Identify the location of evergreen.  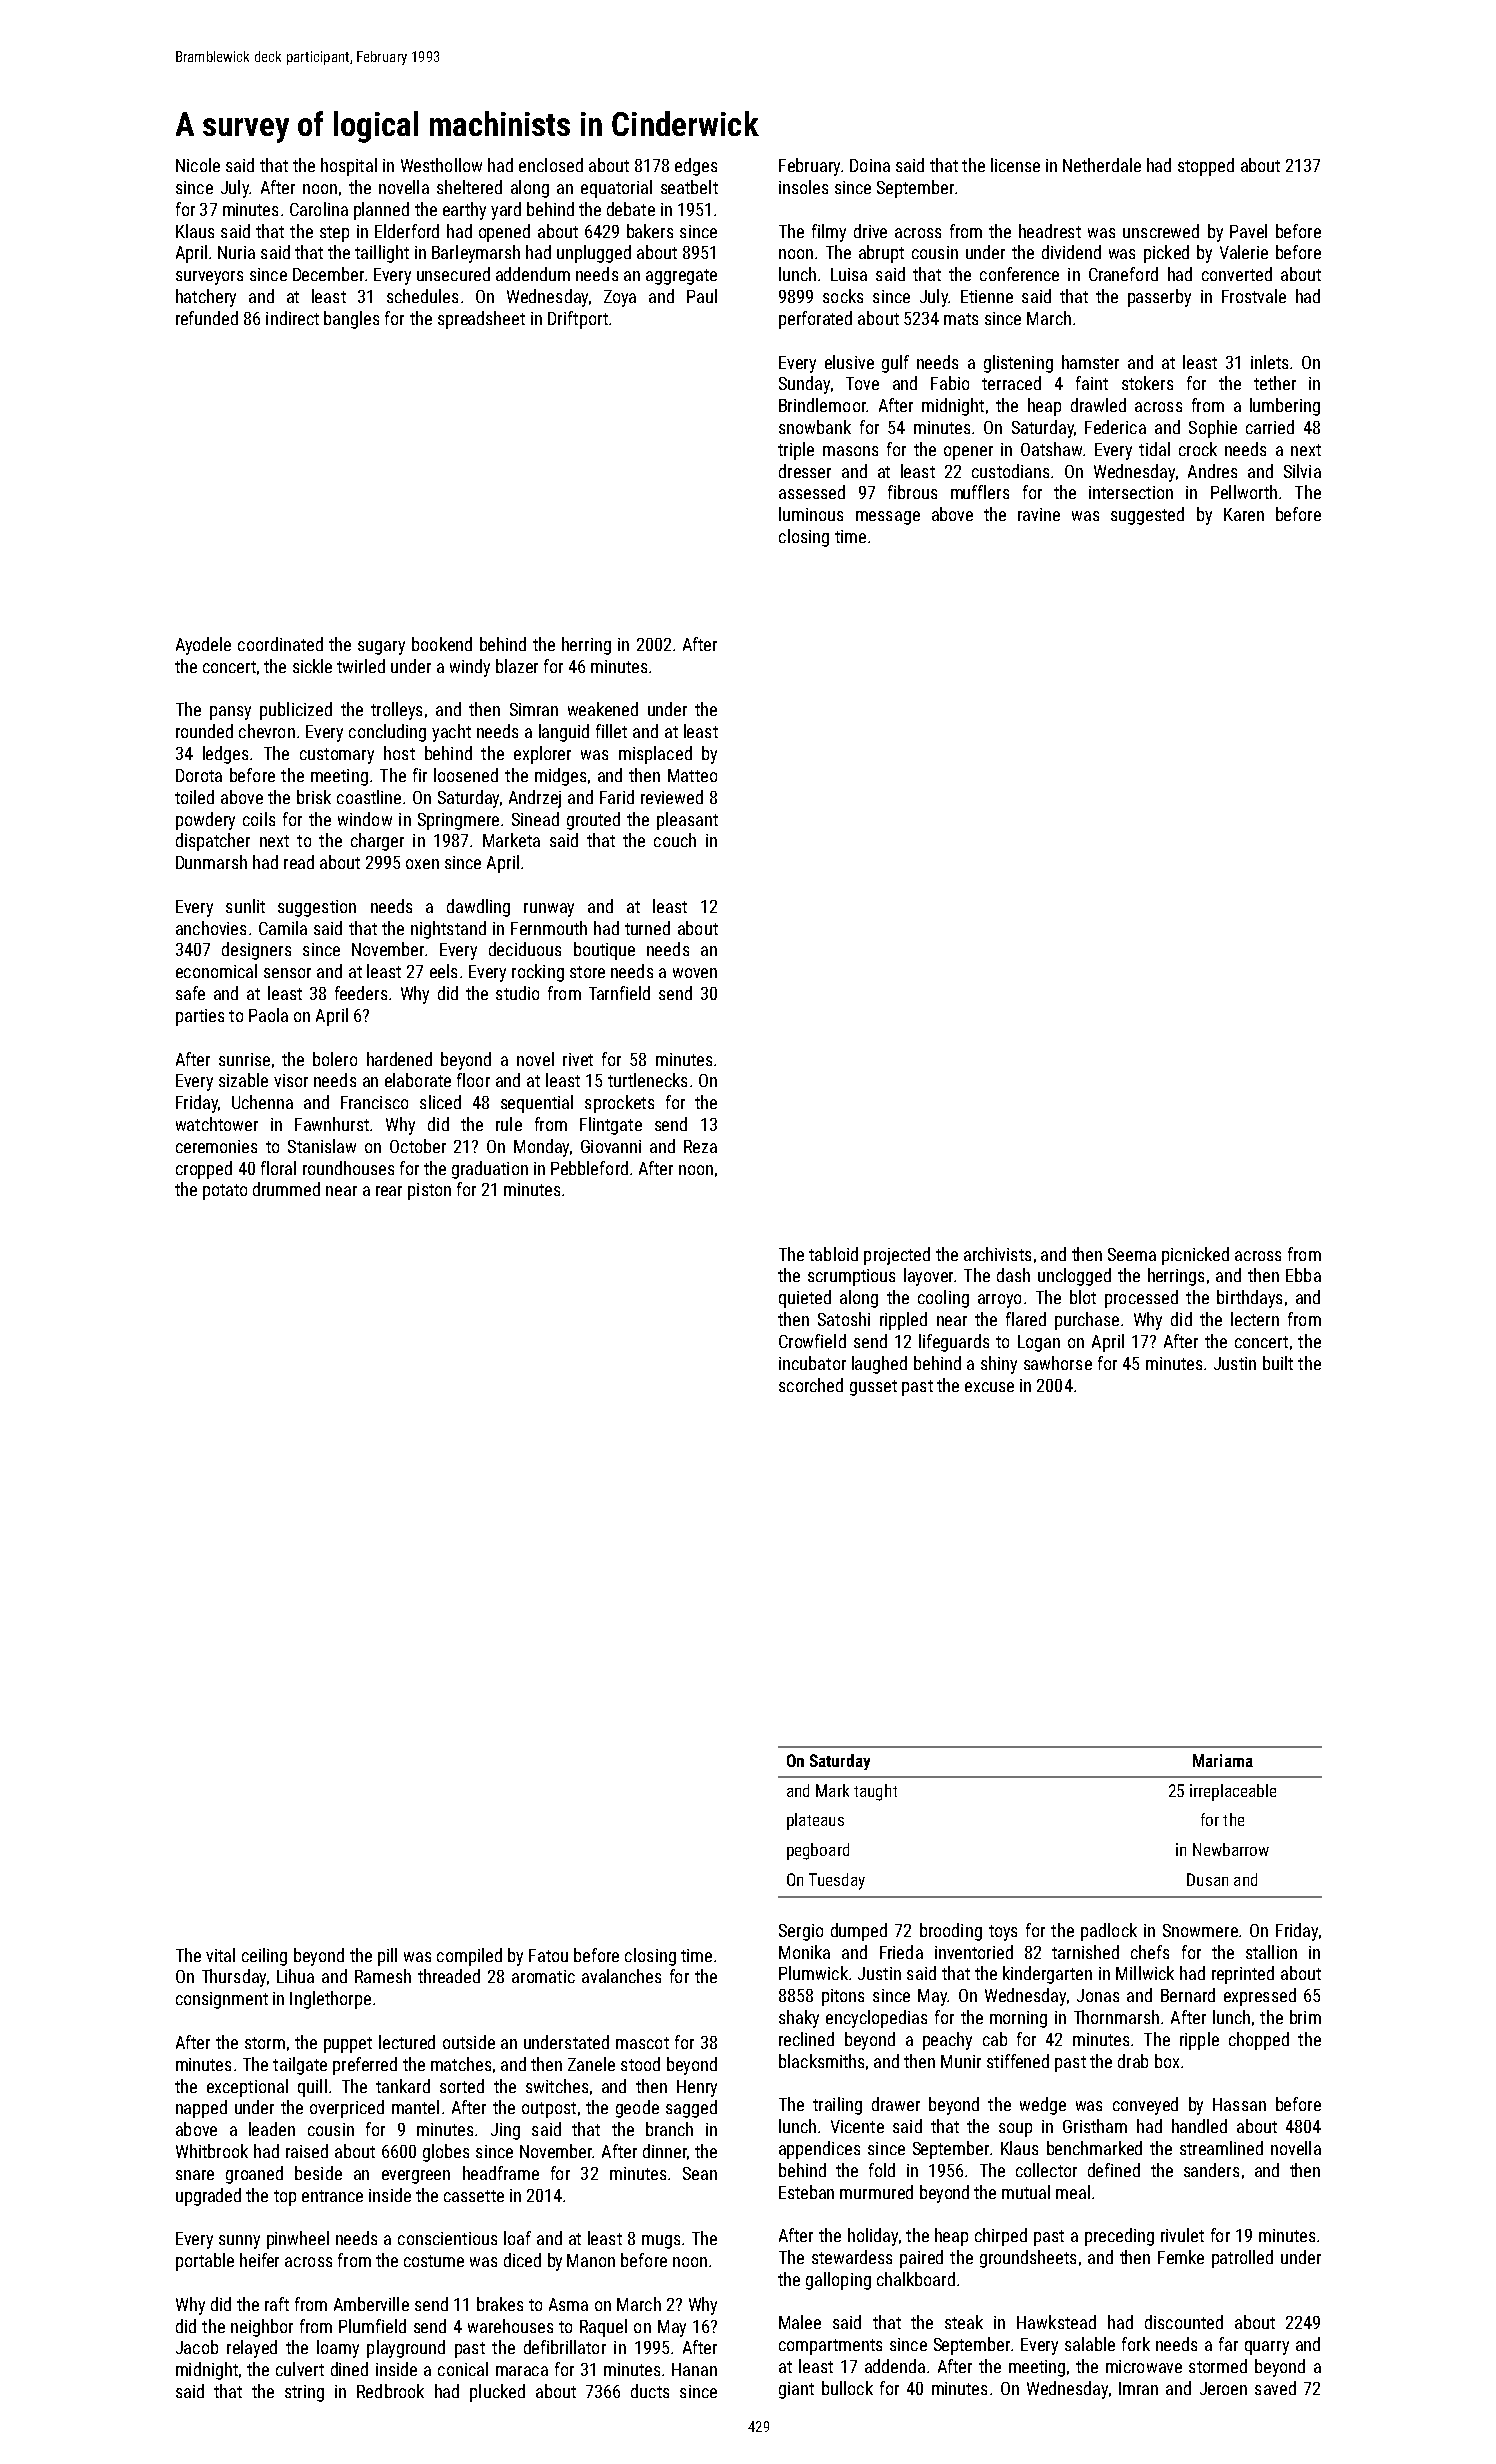
(416, 2177).
